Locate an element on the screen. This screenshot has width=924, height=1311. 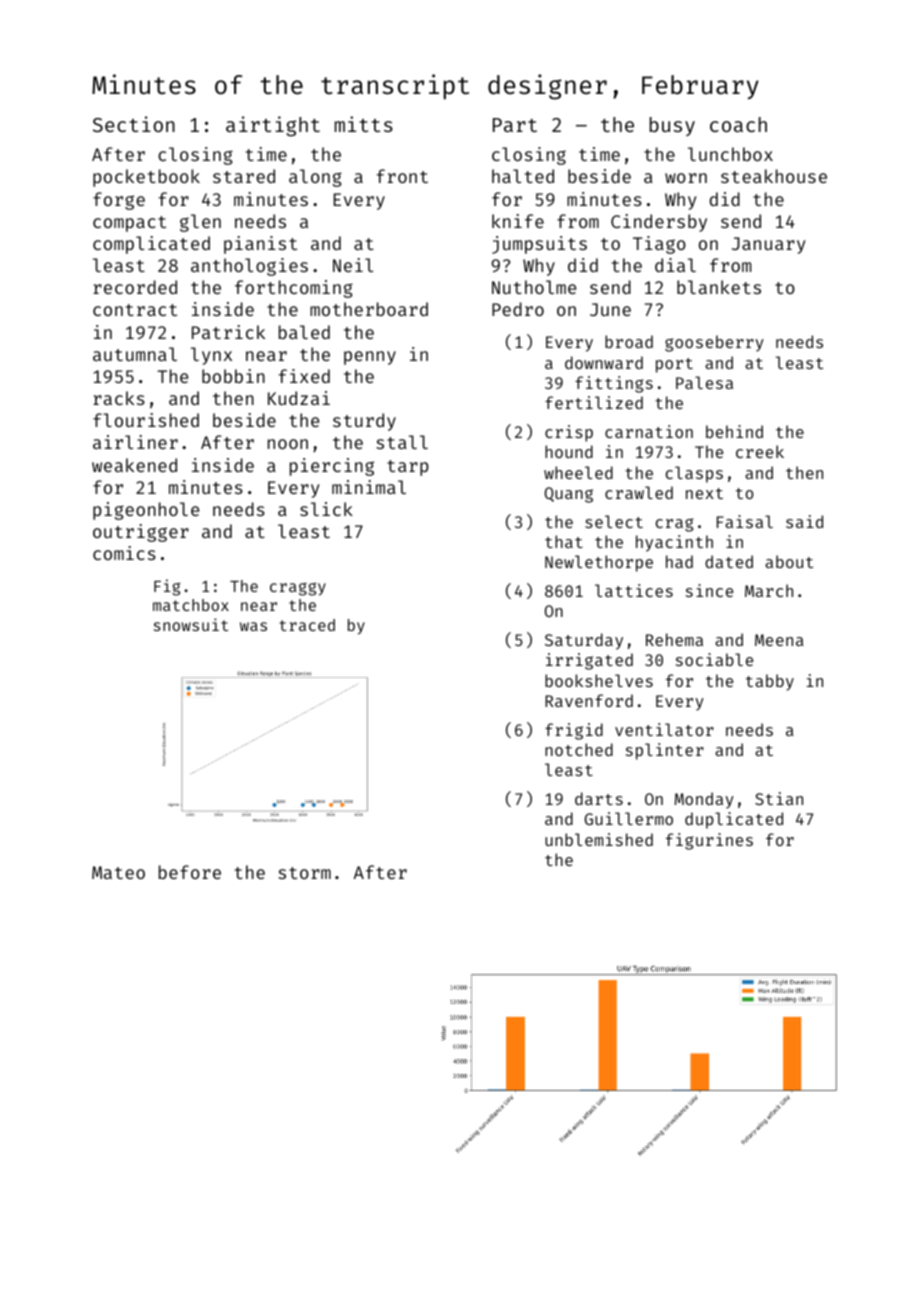
tabby is located at coordinates (770, 682).
